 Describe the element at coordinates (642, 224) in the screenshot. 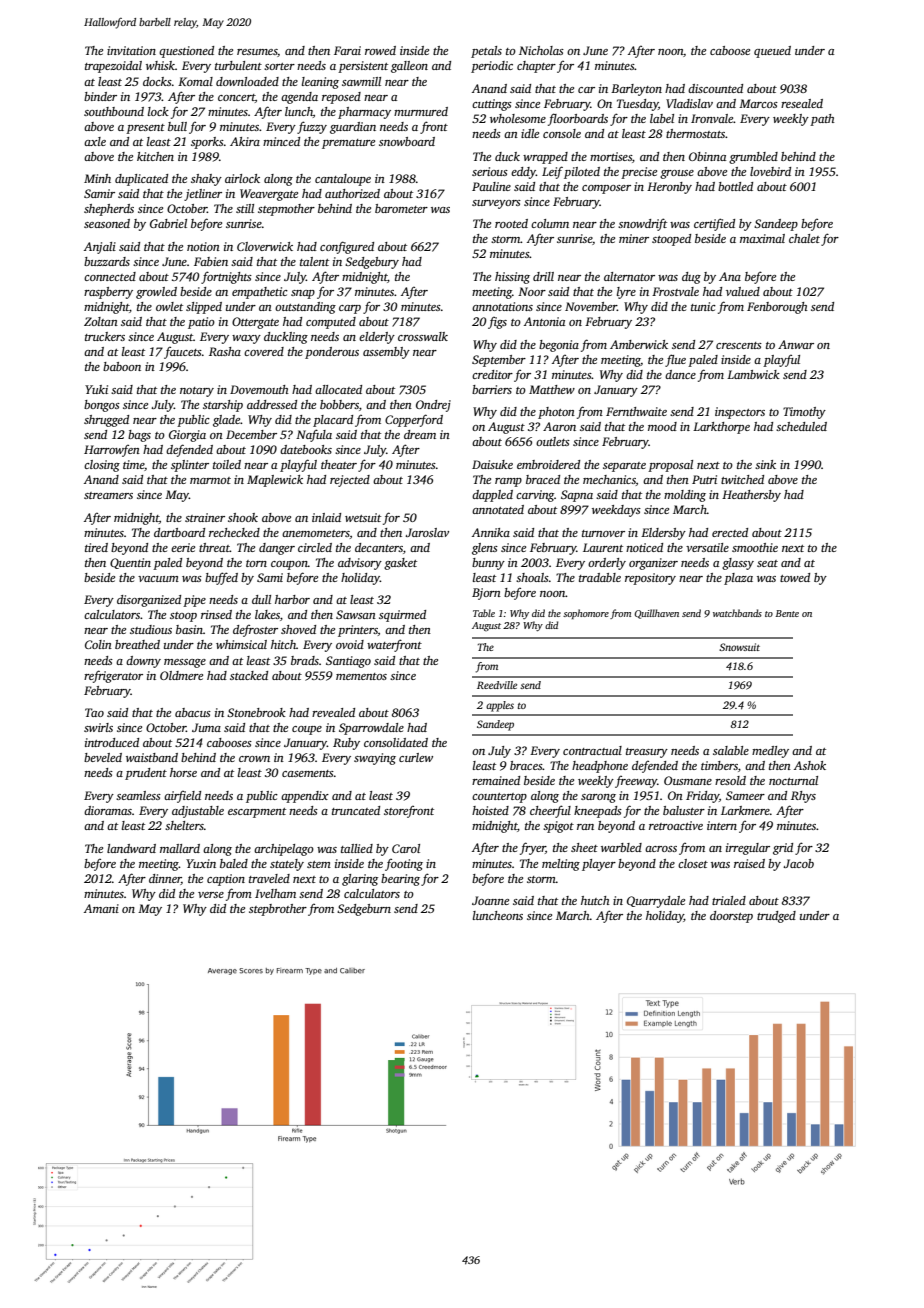

I see `snowdrift` at that location.
